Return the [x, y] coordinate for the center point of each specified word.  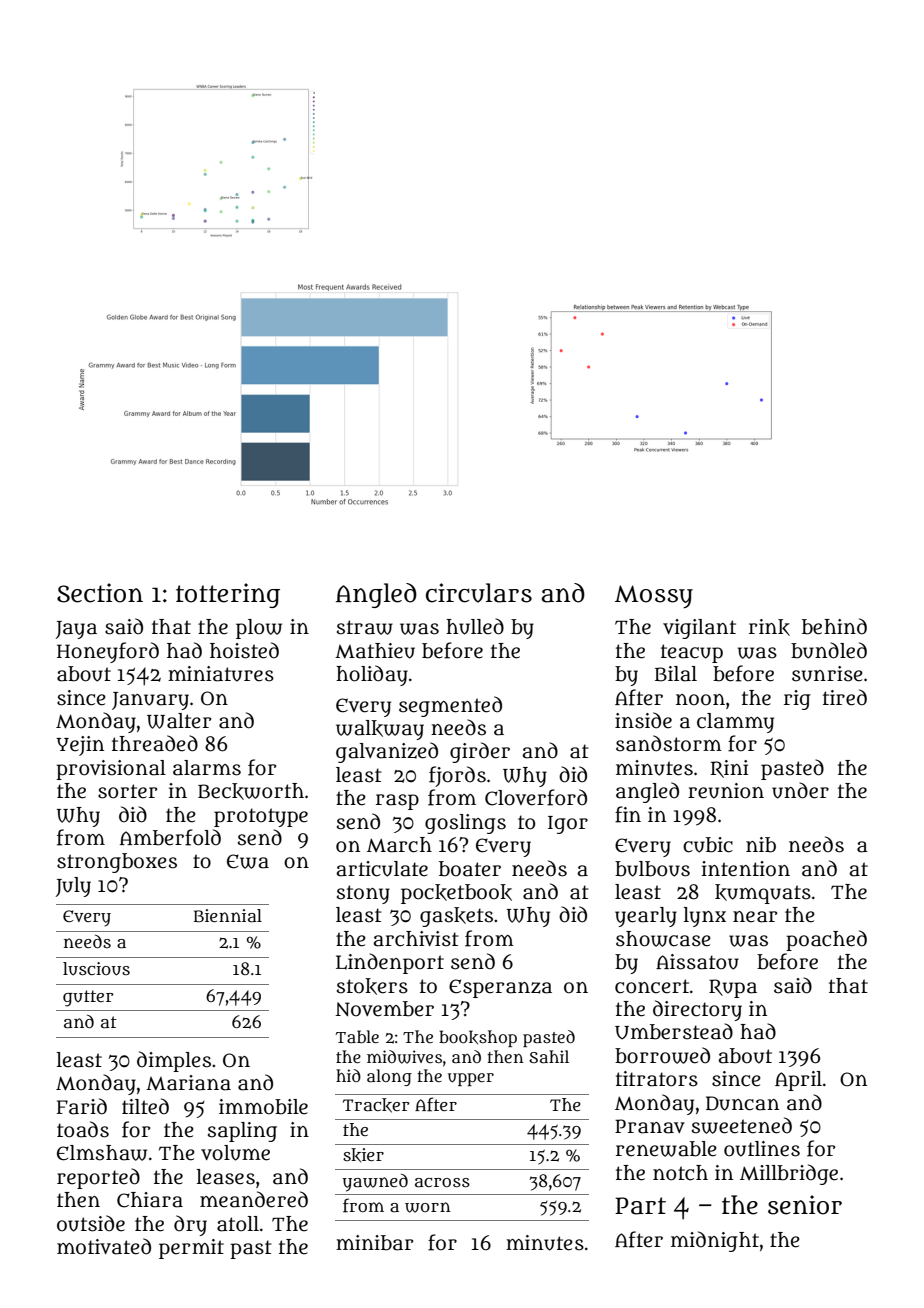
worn [428, 1207]
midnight [715, 1241]
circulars [479, 593]
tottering [228, 595]
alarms [207, 768]
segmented [450, 706]
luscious [96, 969]
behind [834, 626]
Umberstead [674, 1031]
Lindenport [390, 963]
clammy [735, 723]
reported [98, 1178]
